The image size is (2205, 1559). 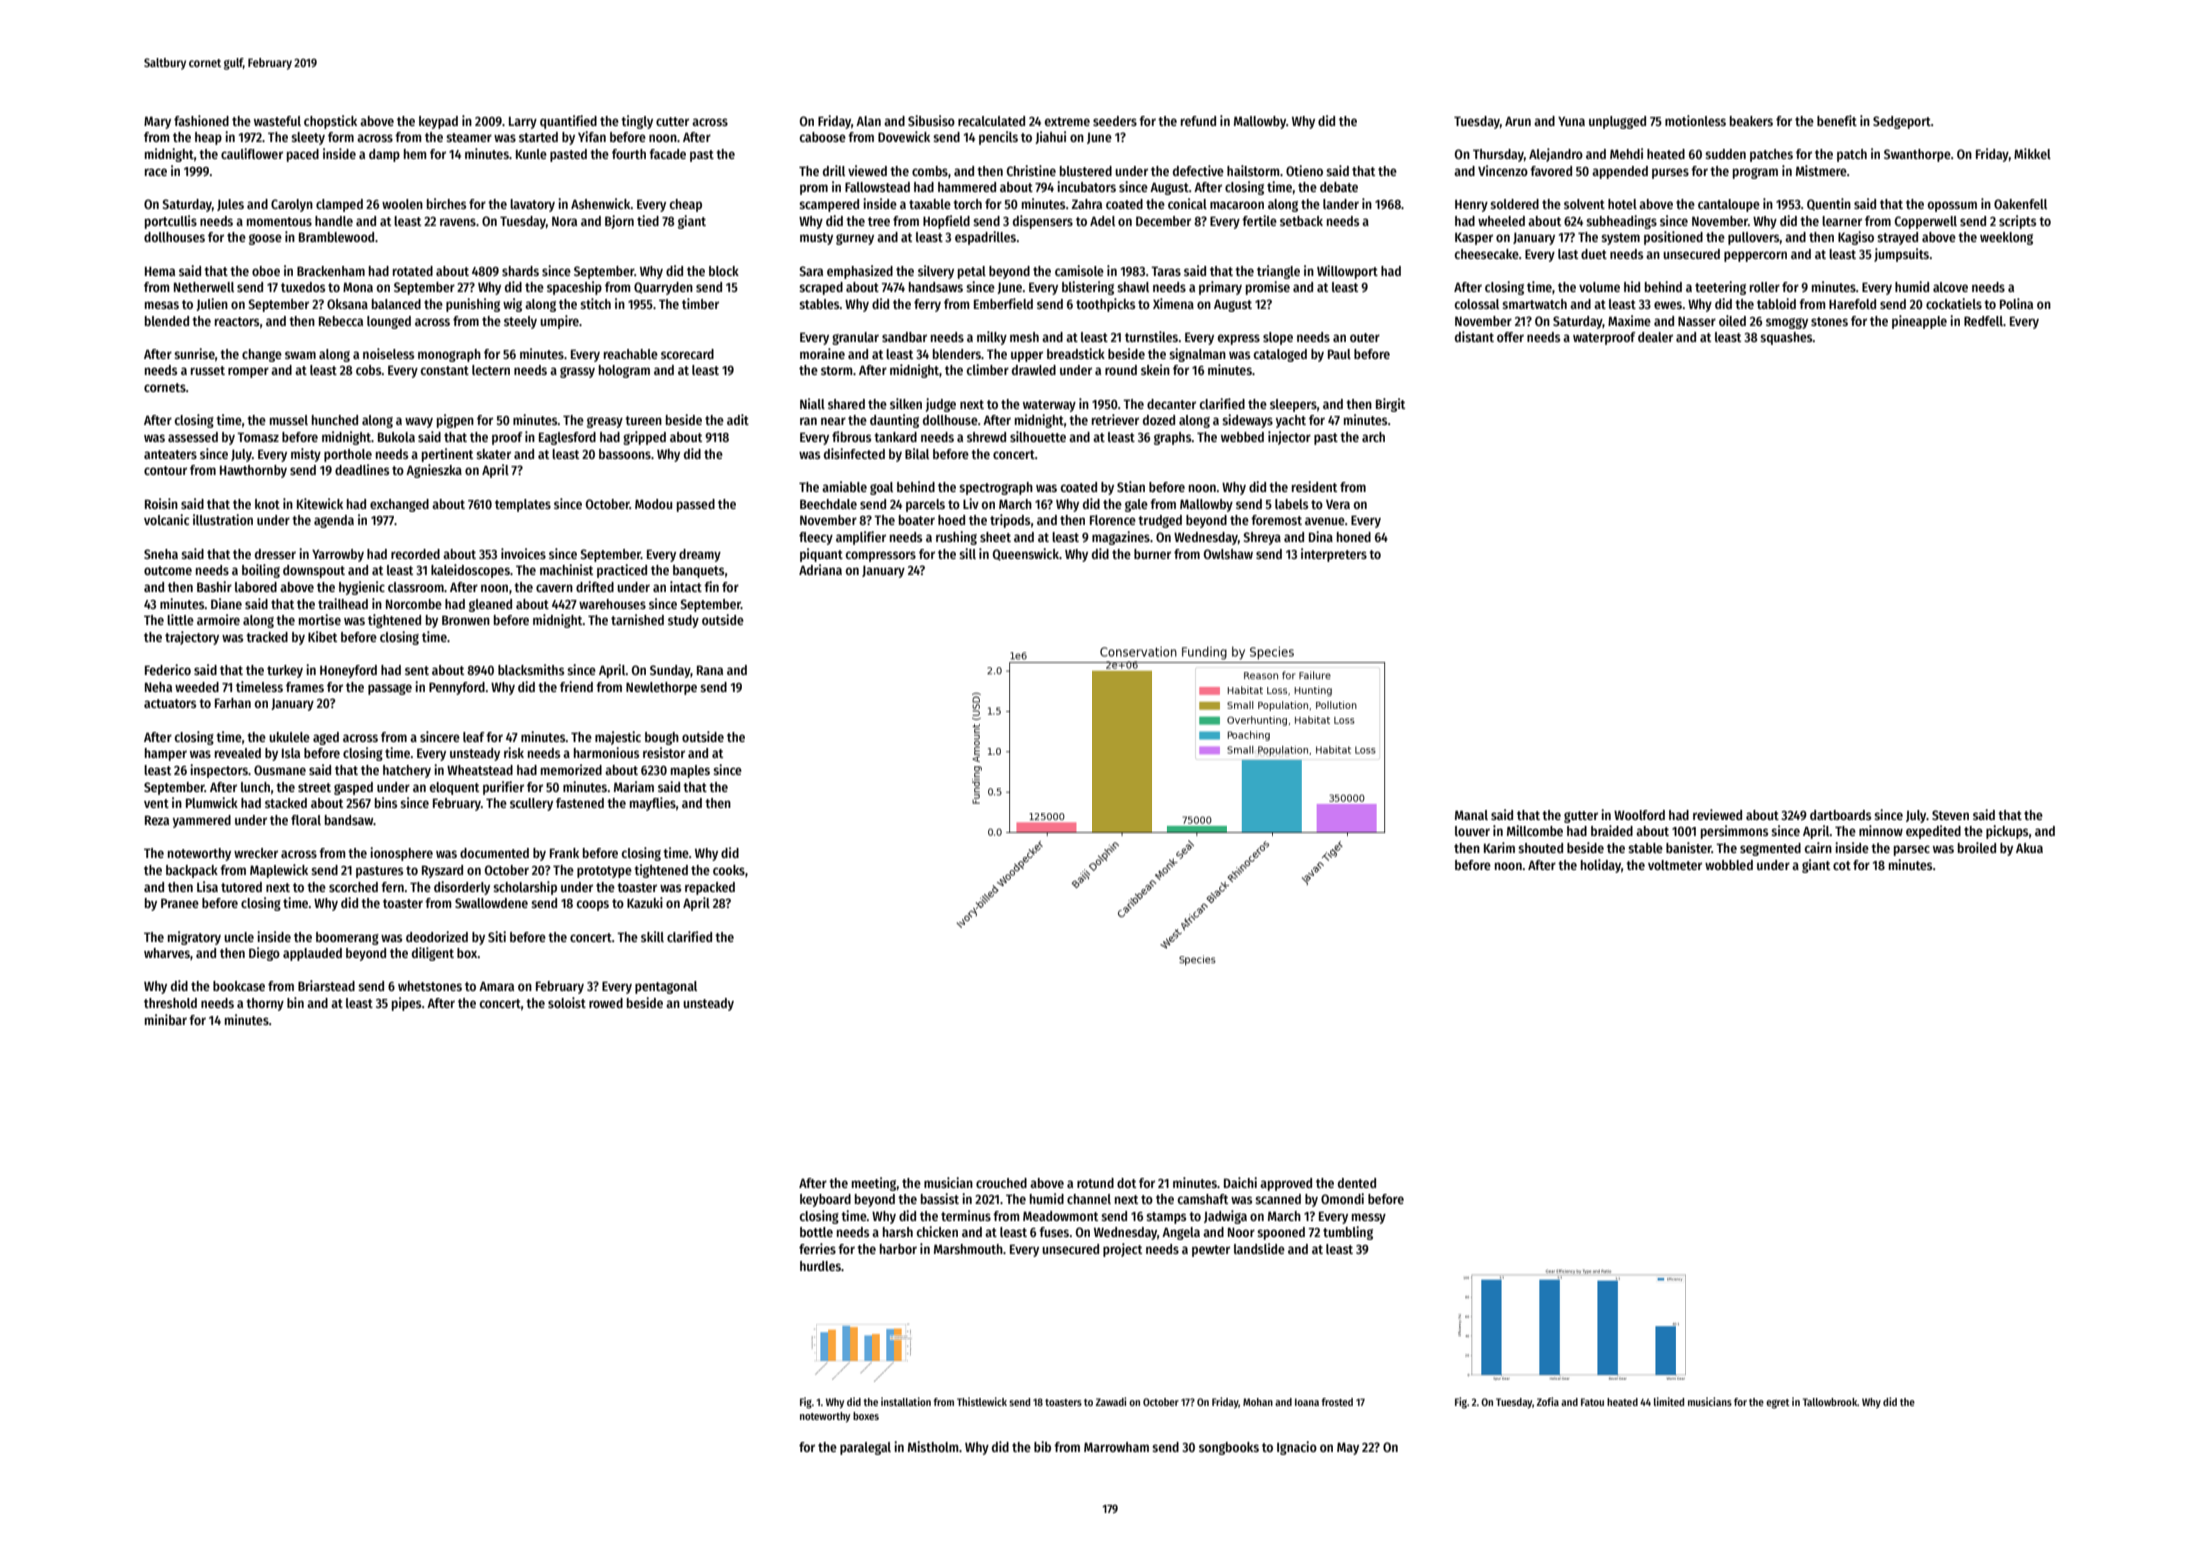 I want to click on minibar, so click(x=166, y=1019).
